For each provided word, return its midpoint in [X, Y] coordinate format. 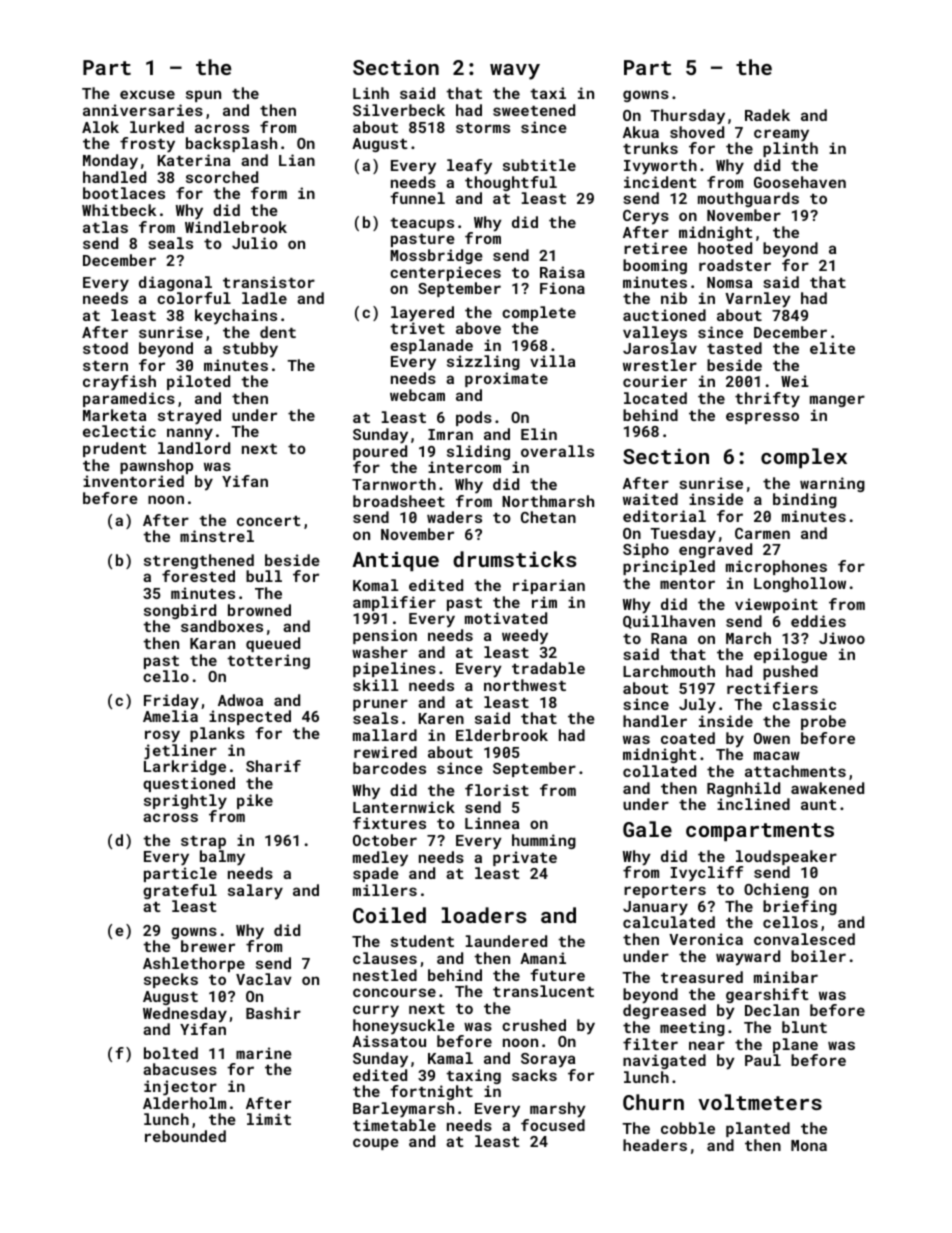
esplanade [431, 347]
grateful [180, 891]
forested [198, 576]
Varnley [758, 300]
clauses [385, 958]
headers [655, 1145]
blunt [804, 1027]
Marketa [114, 415]
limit [269, 1119]
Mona [809, 1145]
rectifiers [772, 688]
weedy [525, 637]
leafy [469, 167]
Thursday [687, 117]
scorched [222, 177]
